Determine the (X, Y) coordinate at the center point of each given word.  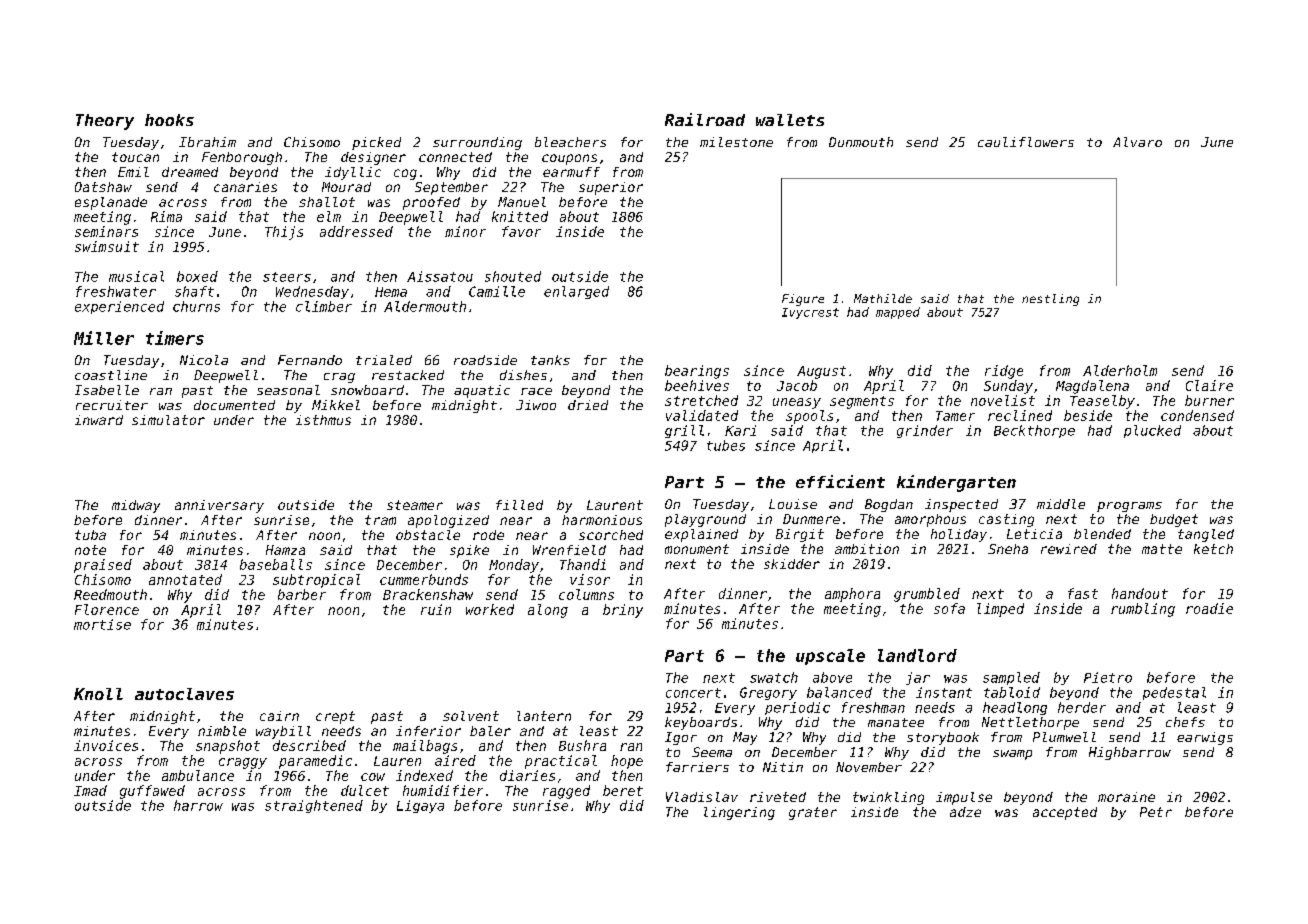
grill (684, 431)
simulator (168, 420)
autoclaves (184, 694)
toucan (135, 157)
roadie (1209, 608)
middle (1061, 504)
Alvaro (1137, 142)
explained (701, 535)
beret (623, 790)
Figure (803, 300)
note (90, 550)
